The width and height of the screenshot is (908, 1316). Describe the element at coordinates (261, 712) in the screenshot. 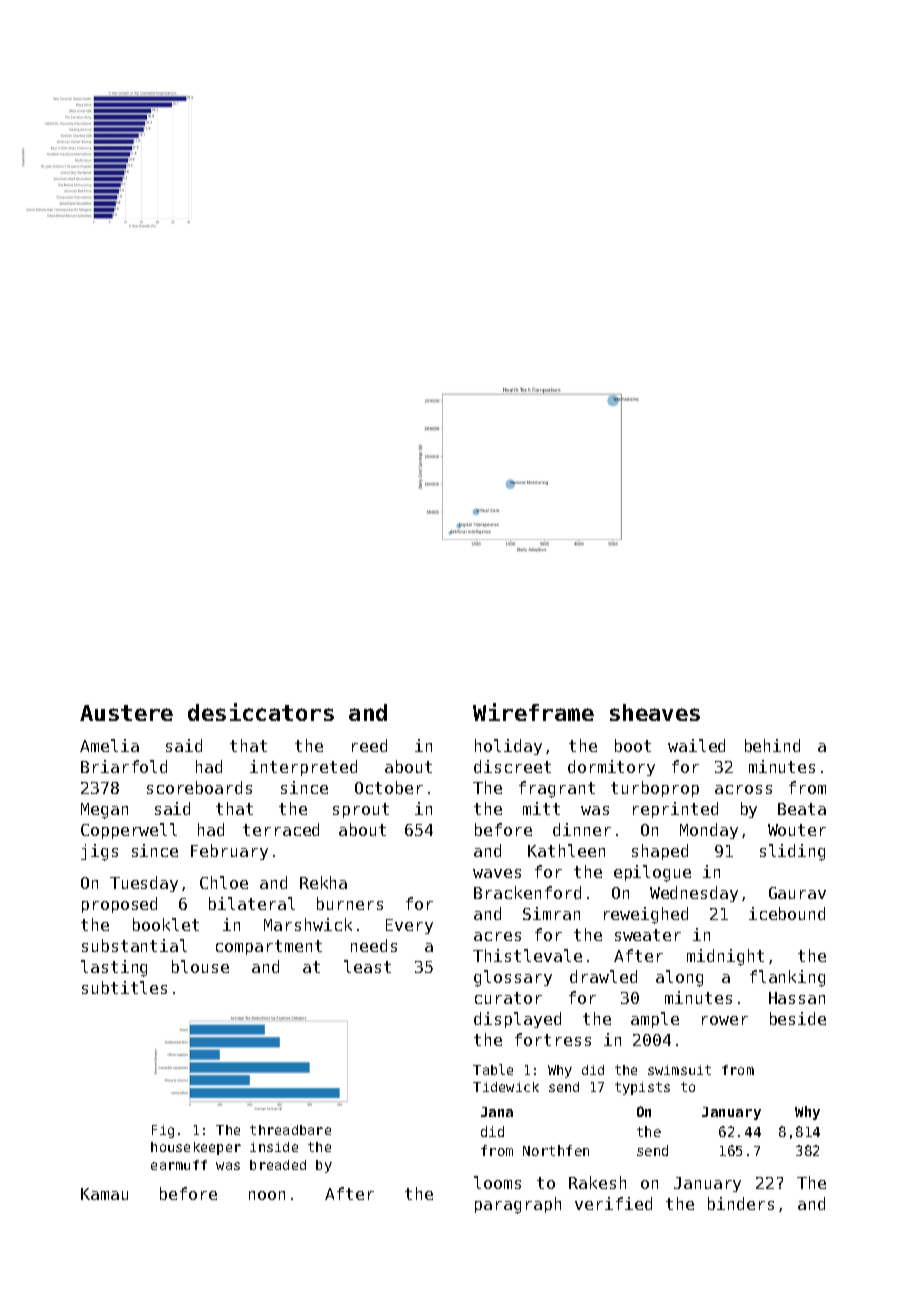

I see `desiccators` at that location.
